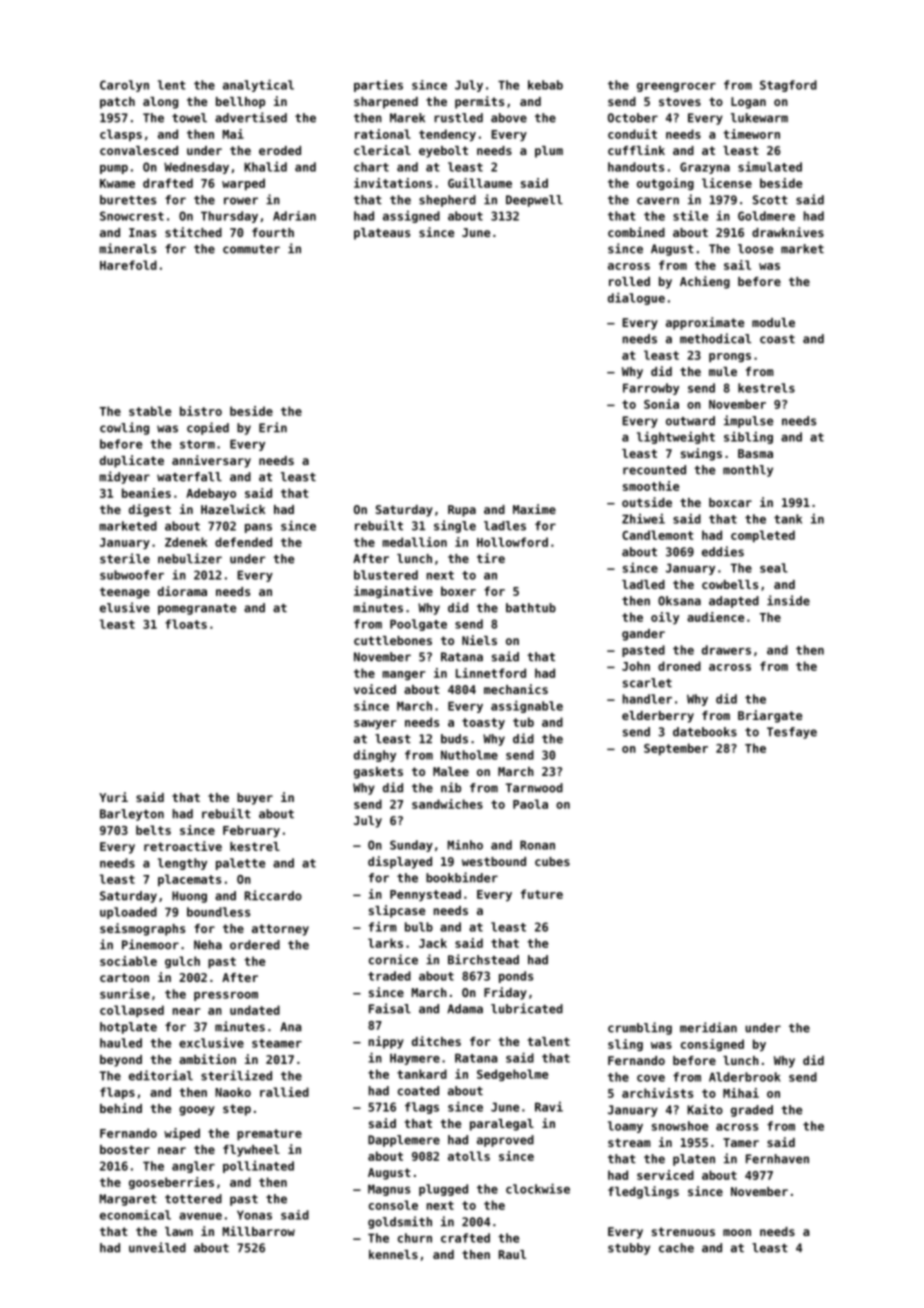 This page has height=1308, width=924. I want to click on stable, so click(150, 411).
